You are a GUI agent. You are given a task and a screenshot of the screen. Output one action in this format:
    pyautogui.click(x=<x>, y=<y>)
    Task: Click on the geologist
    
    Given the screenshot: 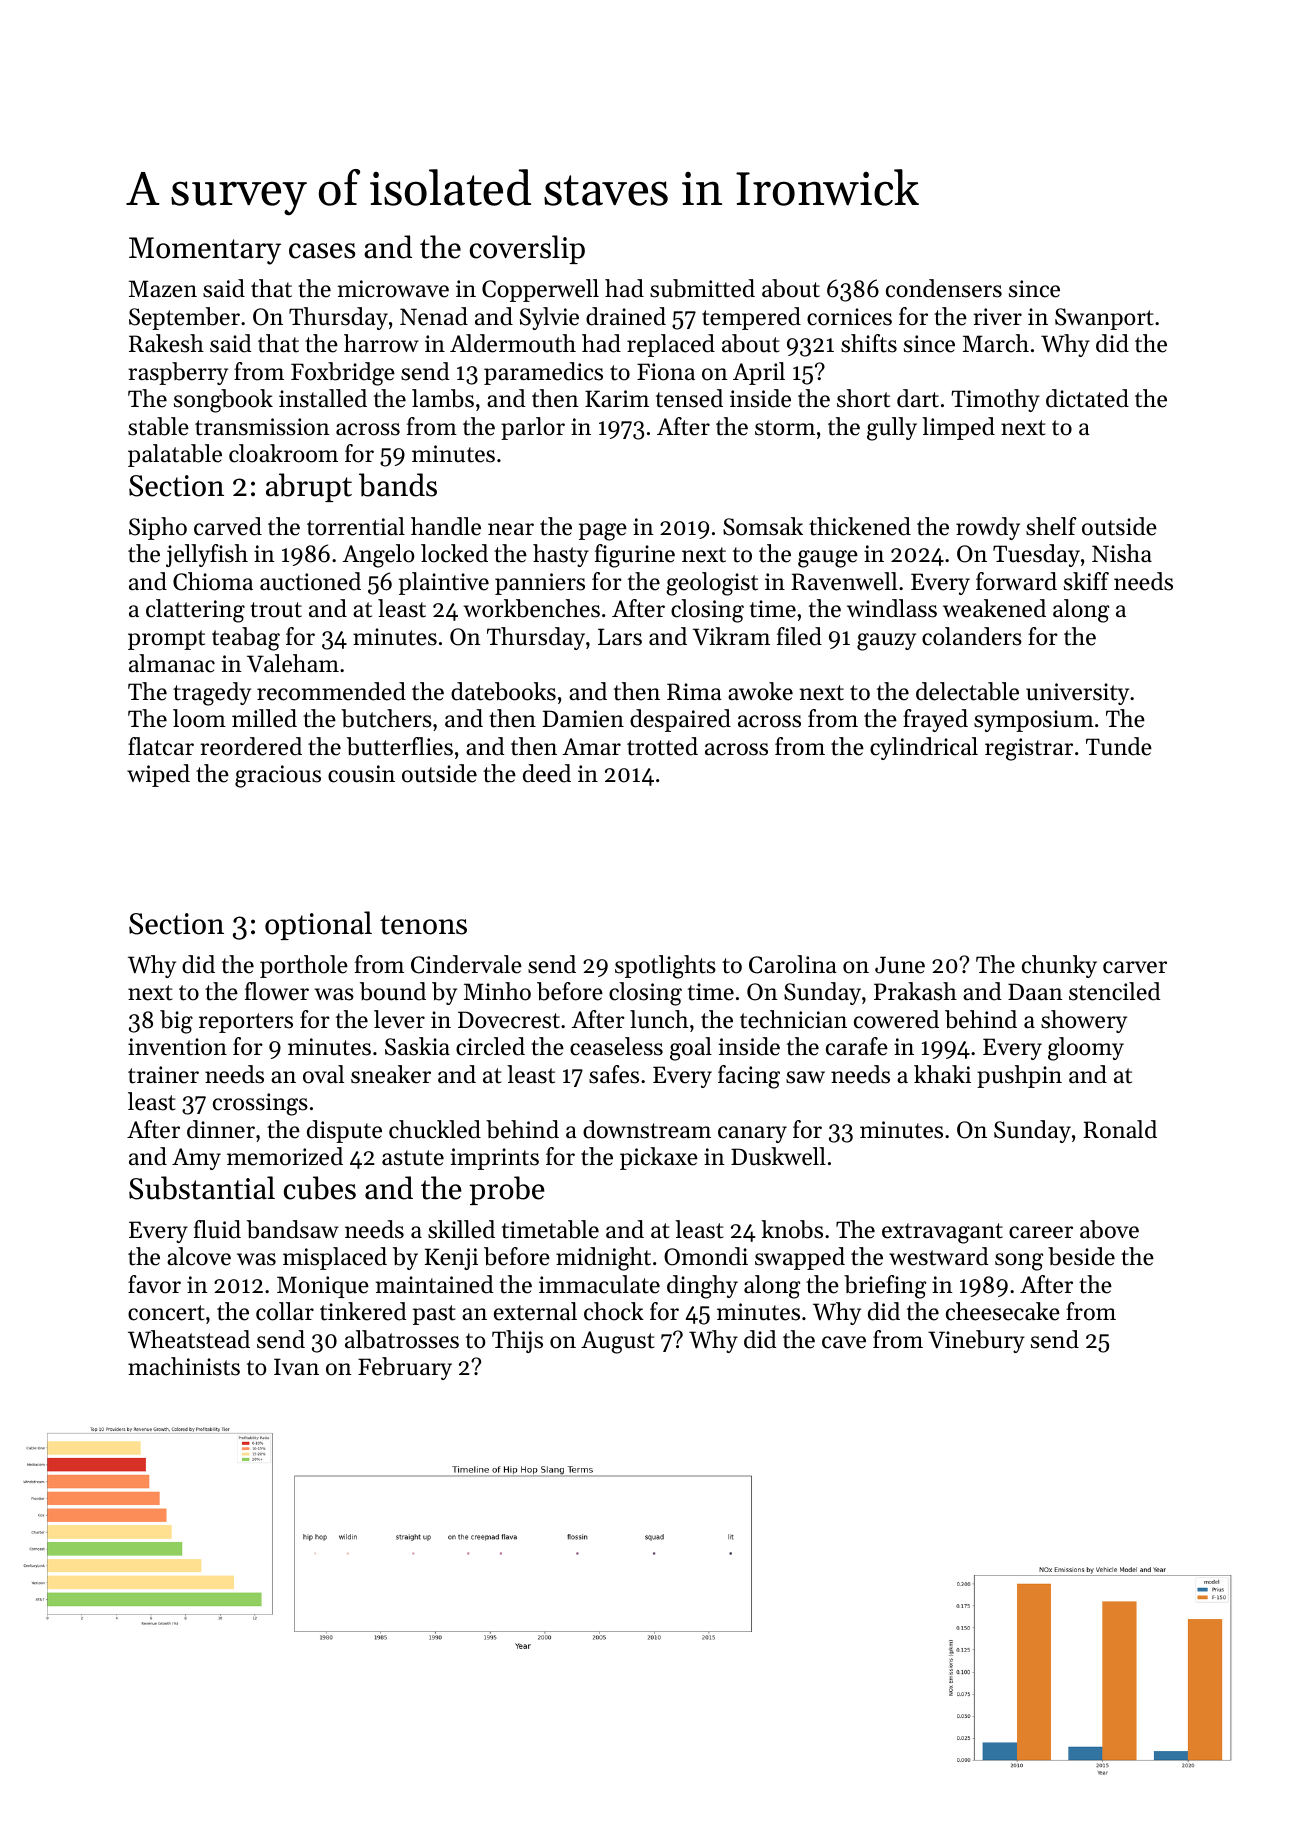 What is the action you would take?
    pyautogui.click(x=712, y=584)
